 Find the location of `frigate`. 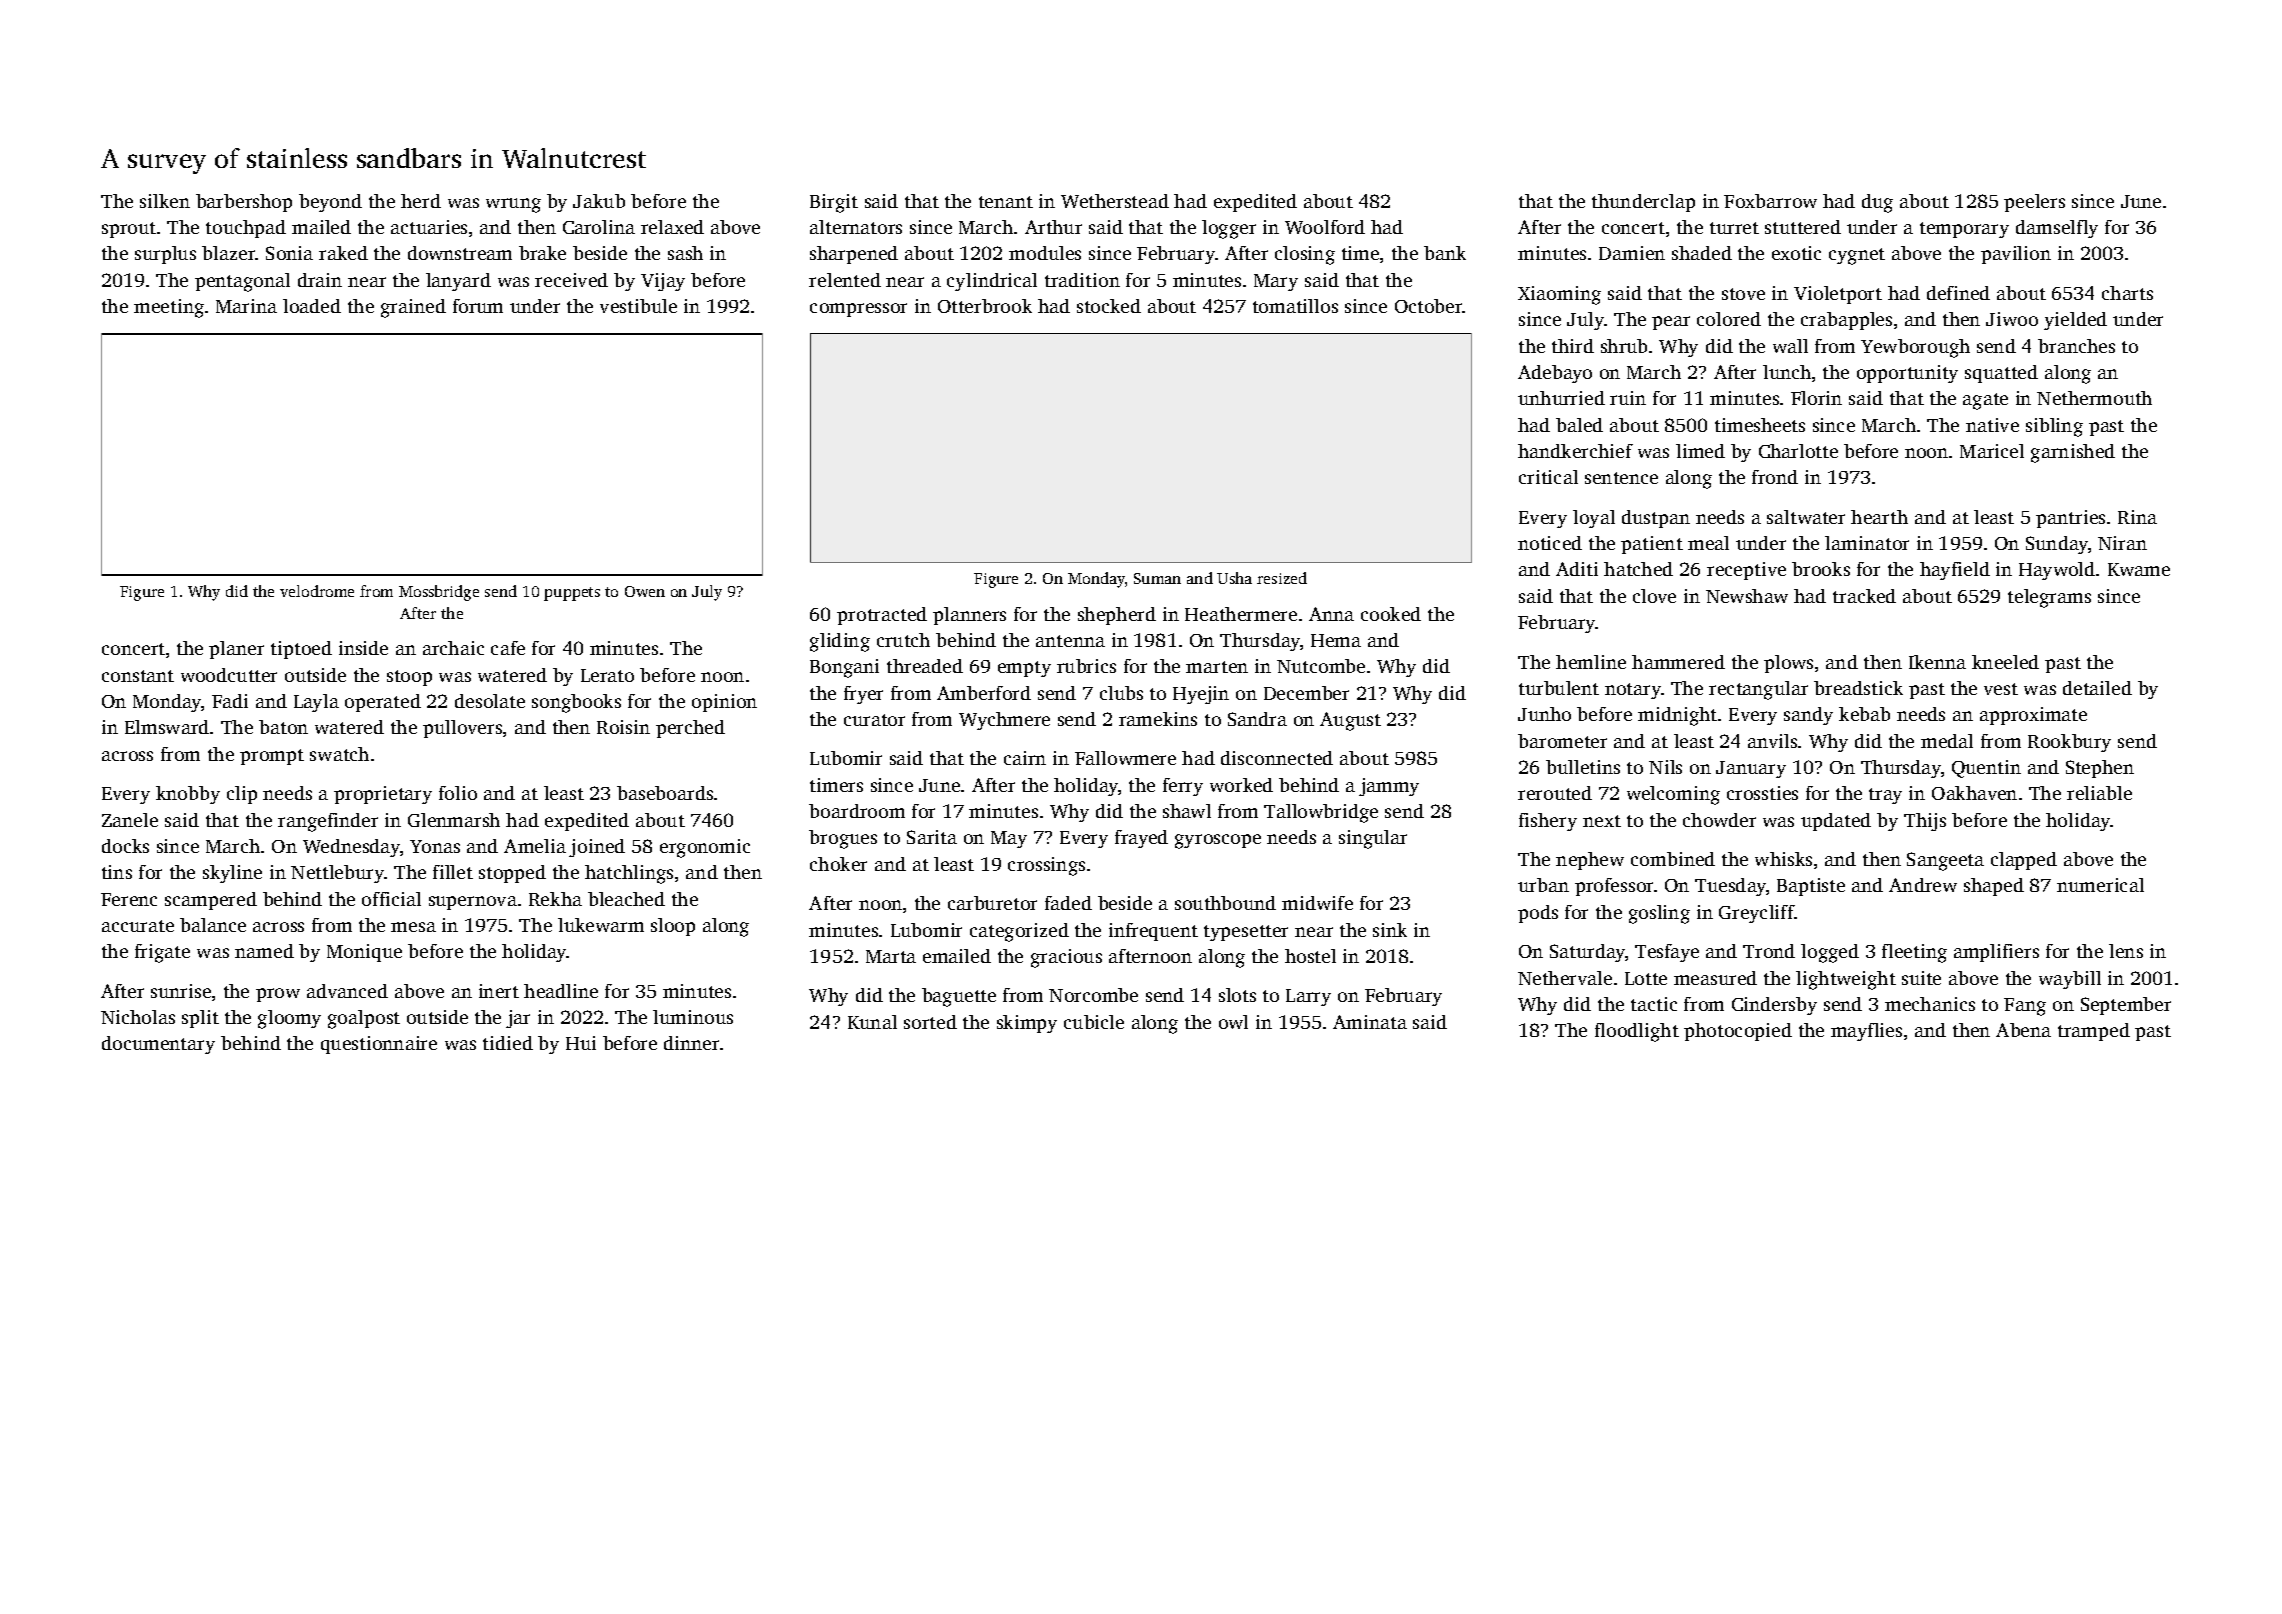

frigate is located at coordinates (162, 953).
